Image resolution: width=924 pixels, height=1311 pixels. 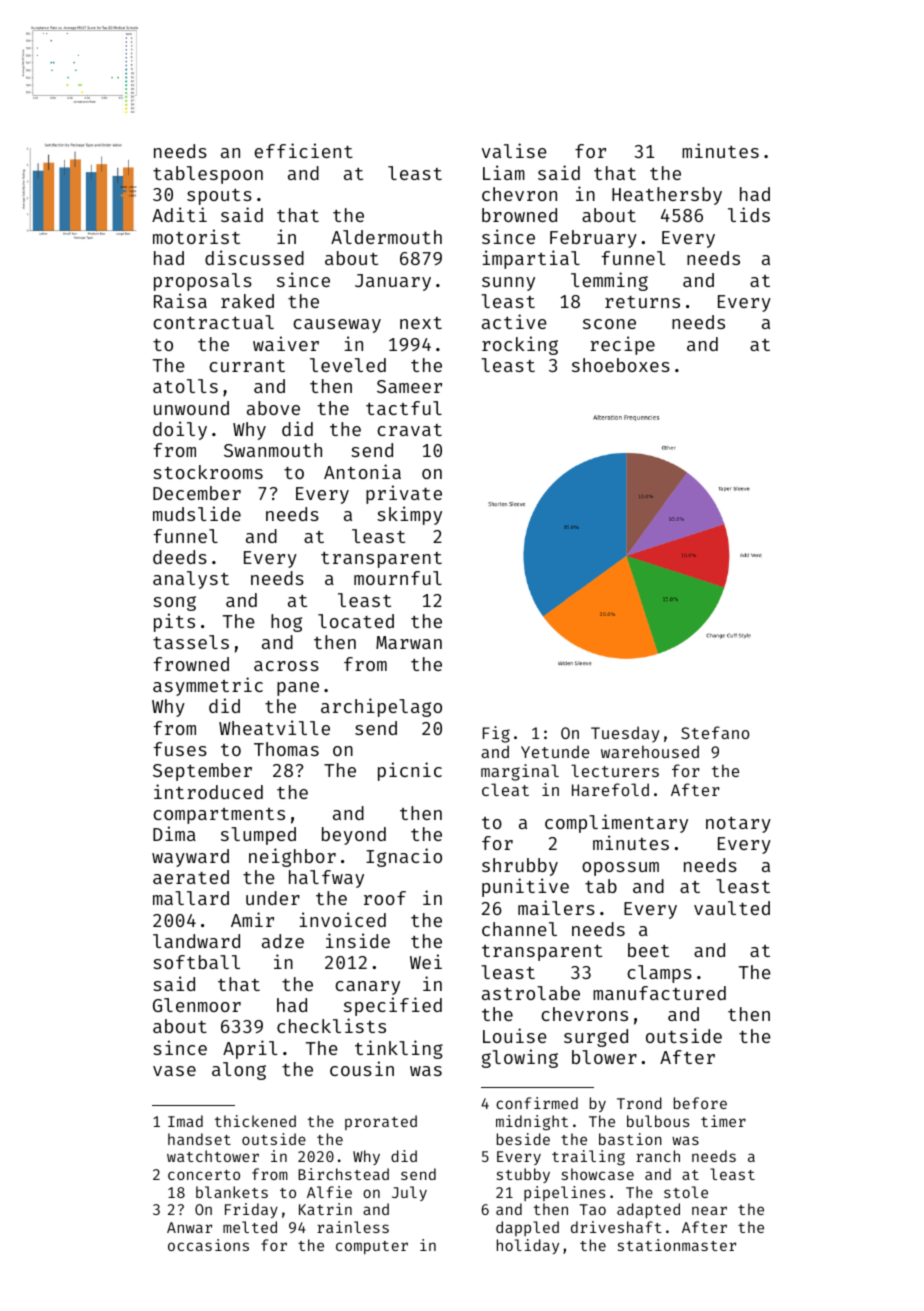 What do you see at coordinates (203, 282) in the page?
I see `proposals` at bounding box center [203, 282].
